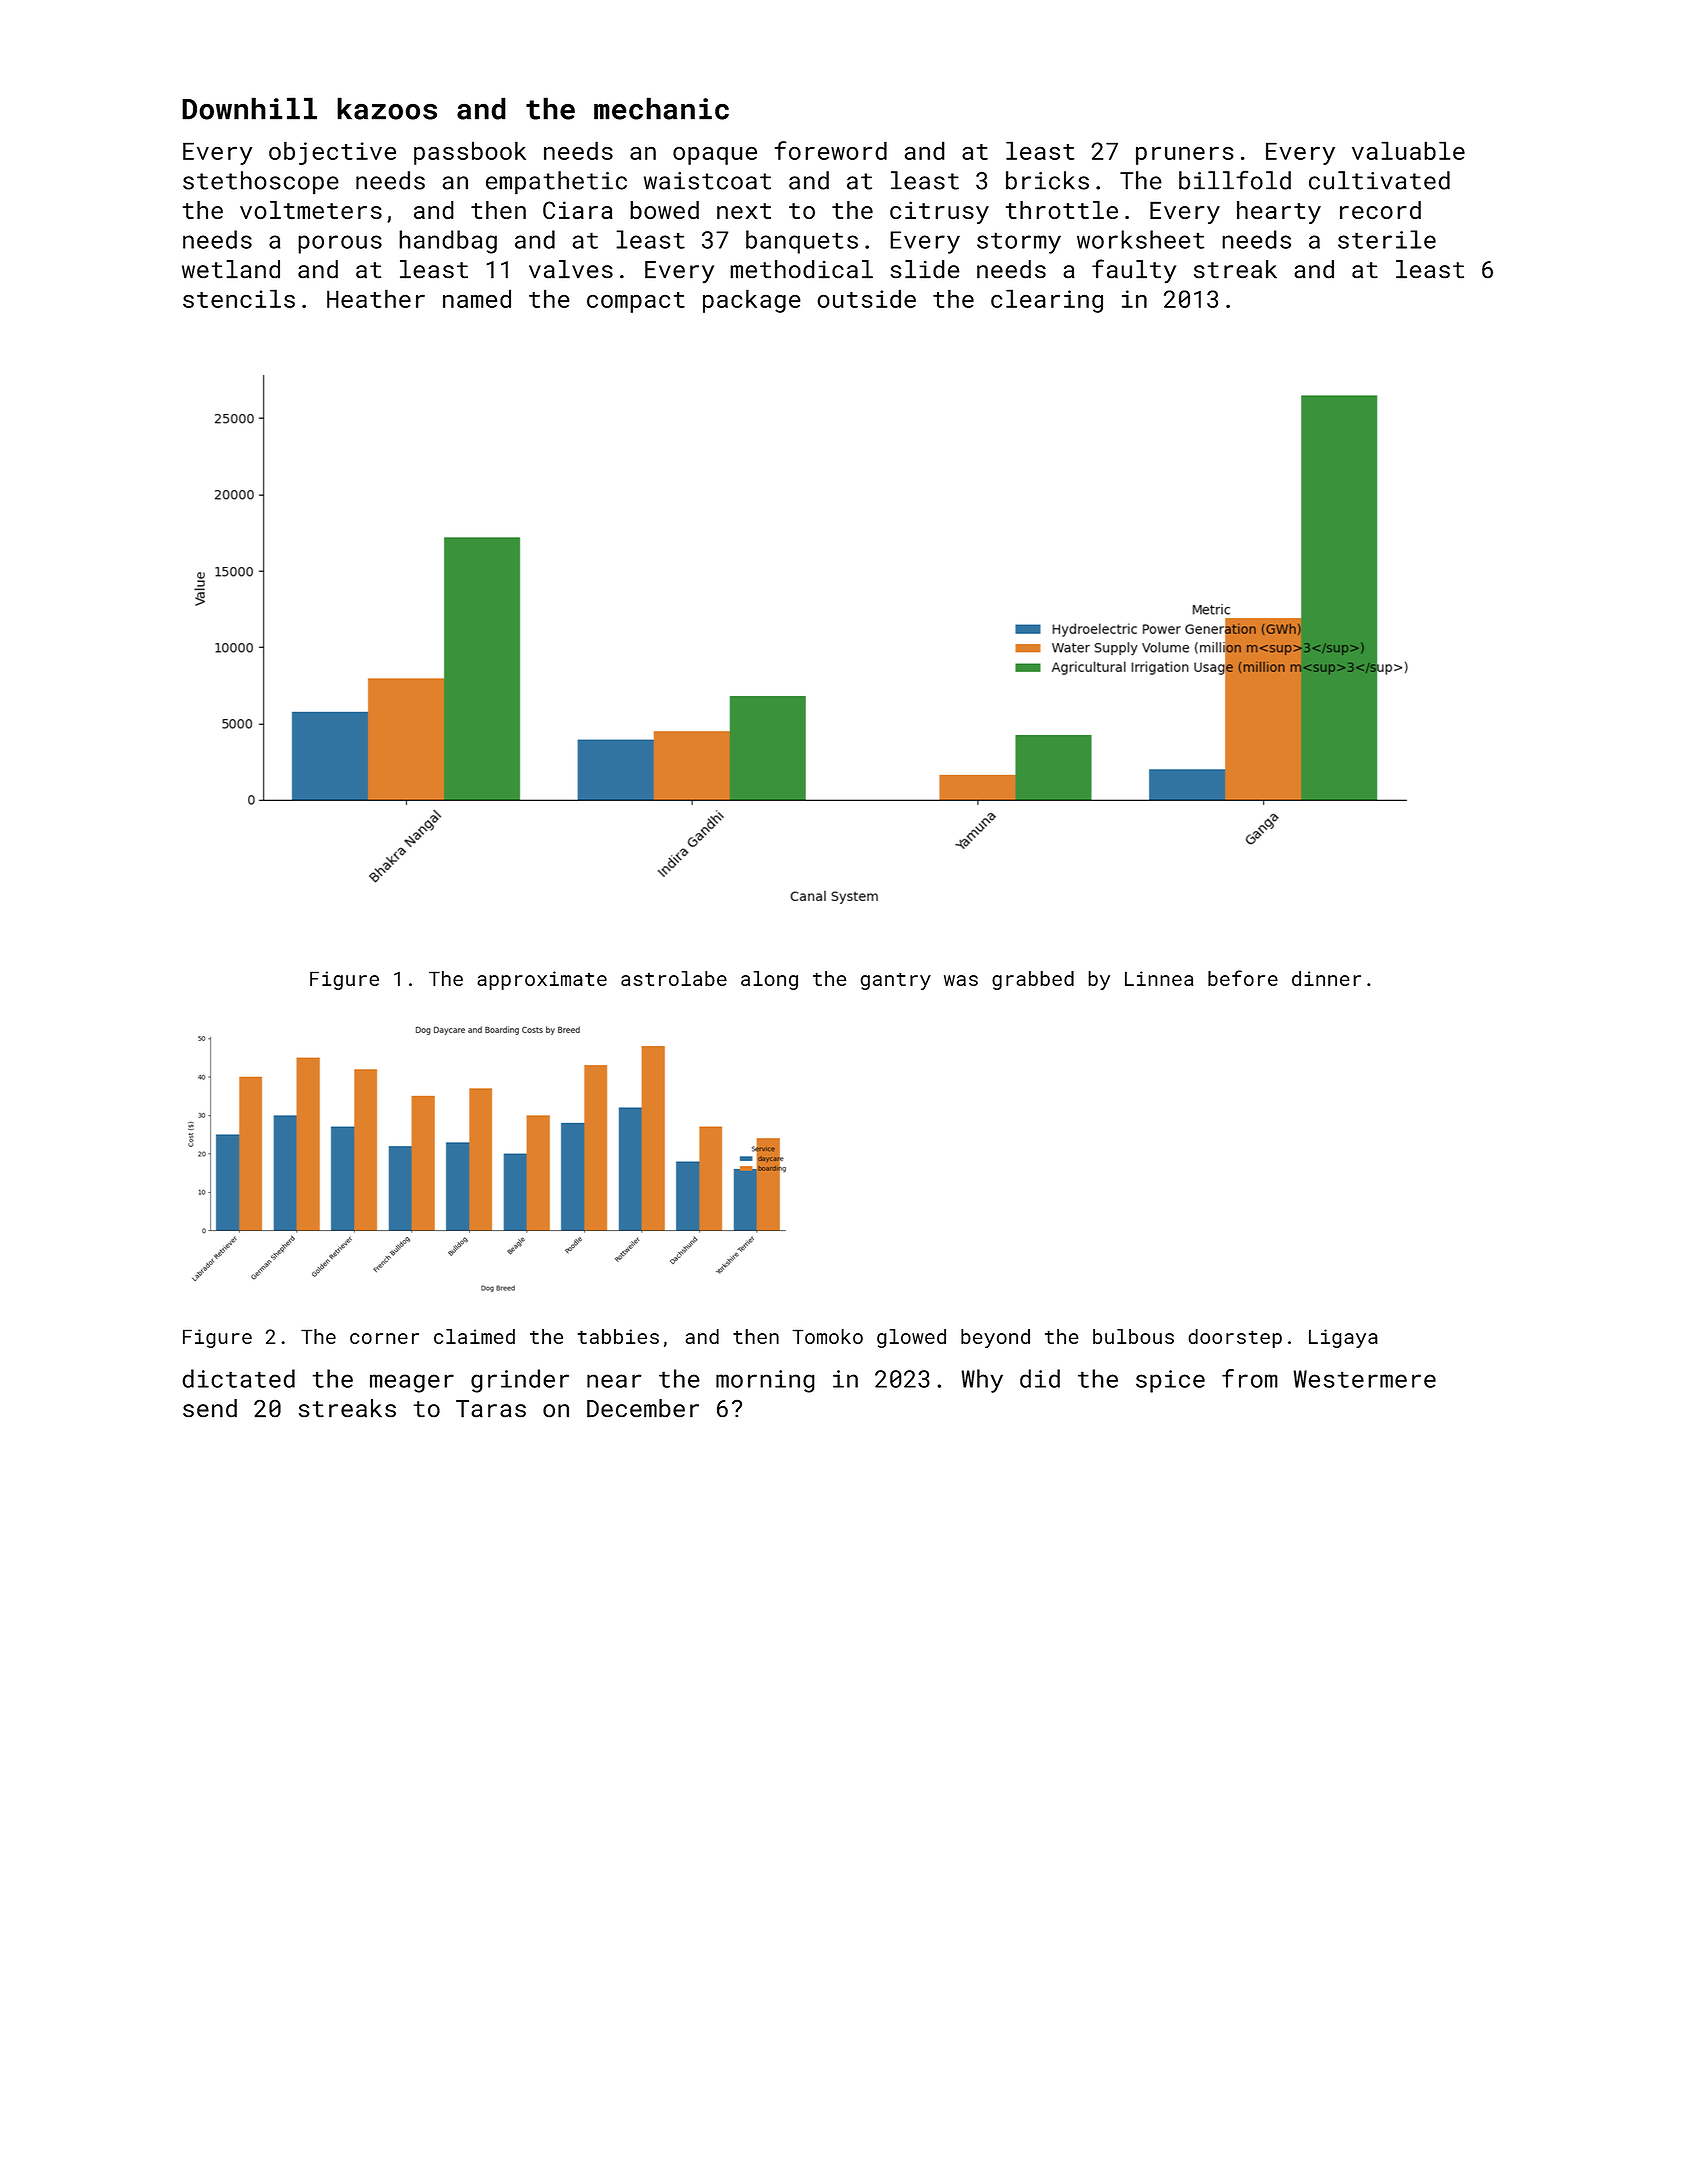  Describe the element at coordinates (1047, 301) in the page. I see `clearing` at that location.
